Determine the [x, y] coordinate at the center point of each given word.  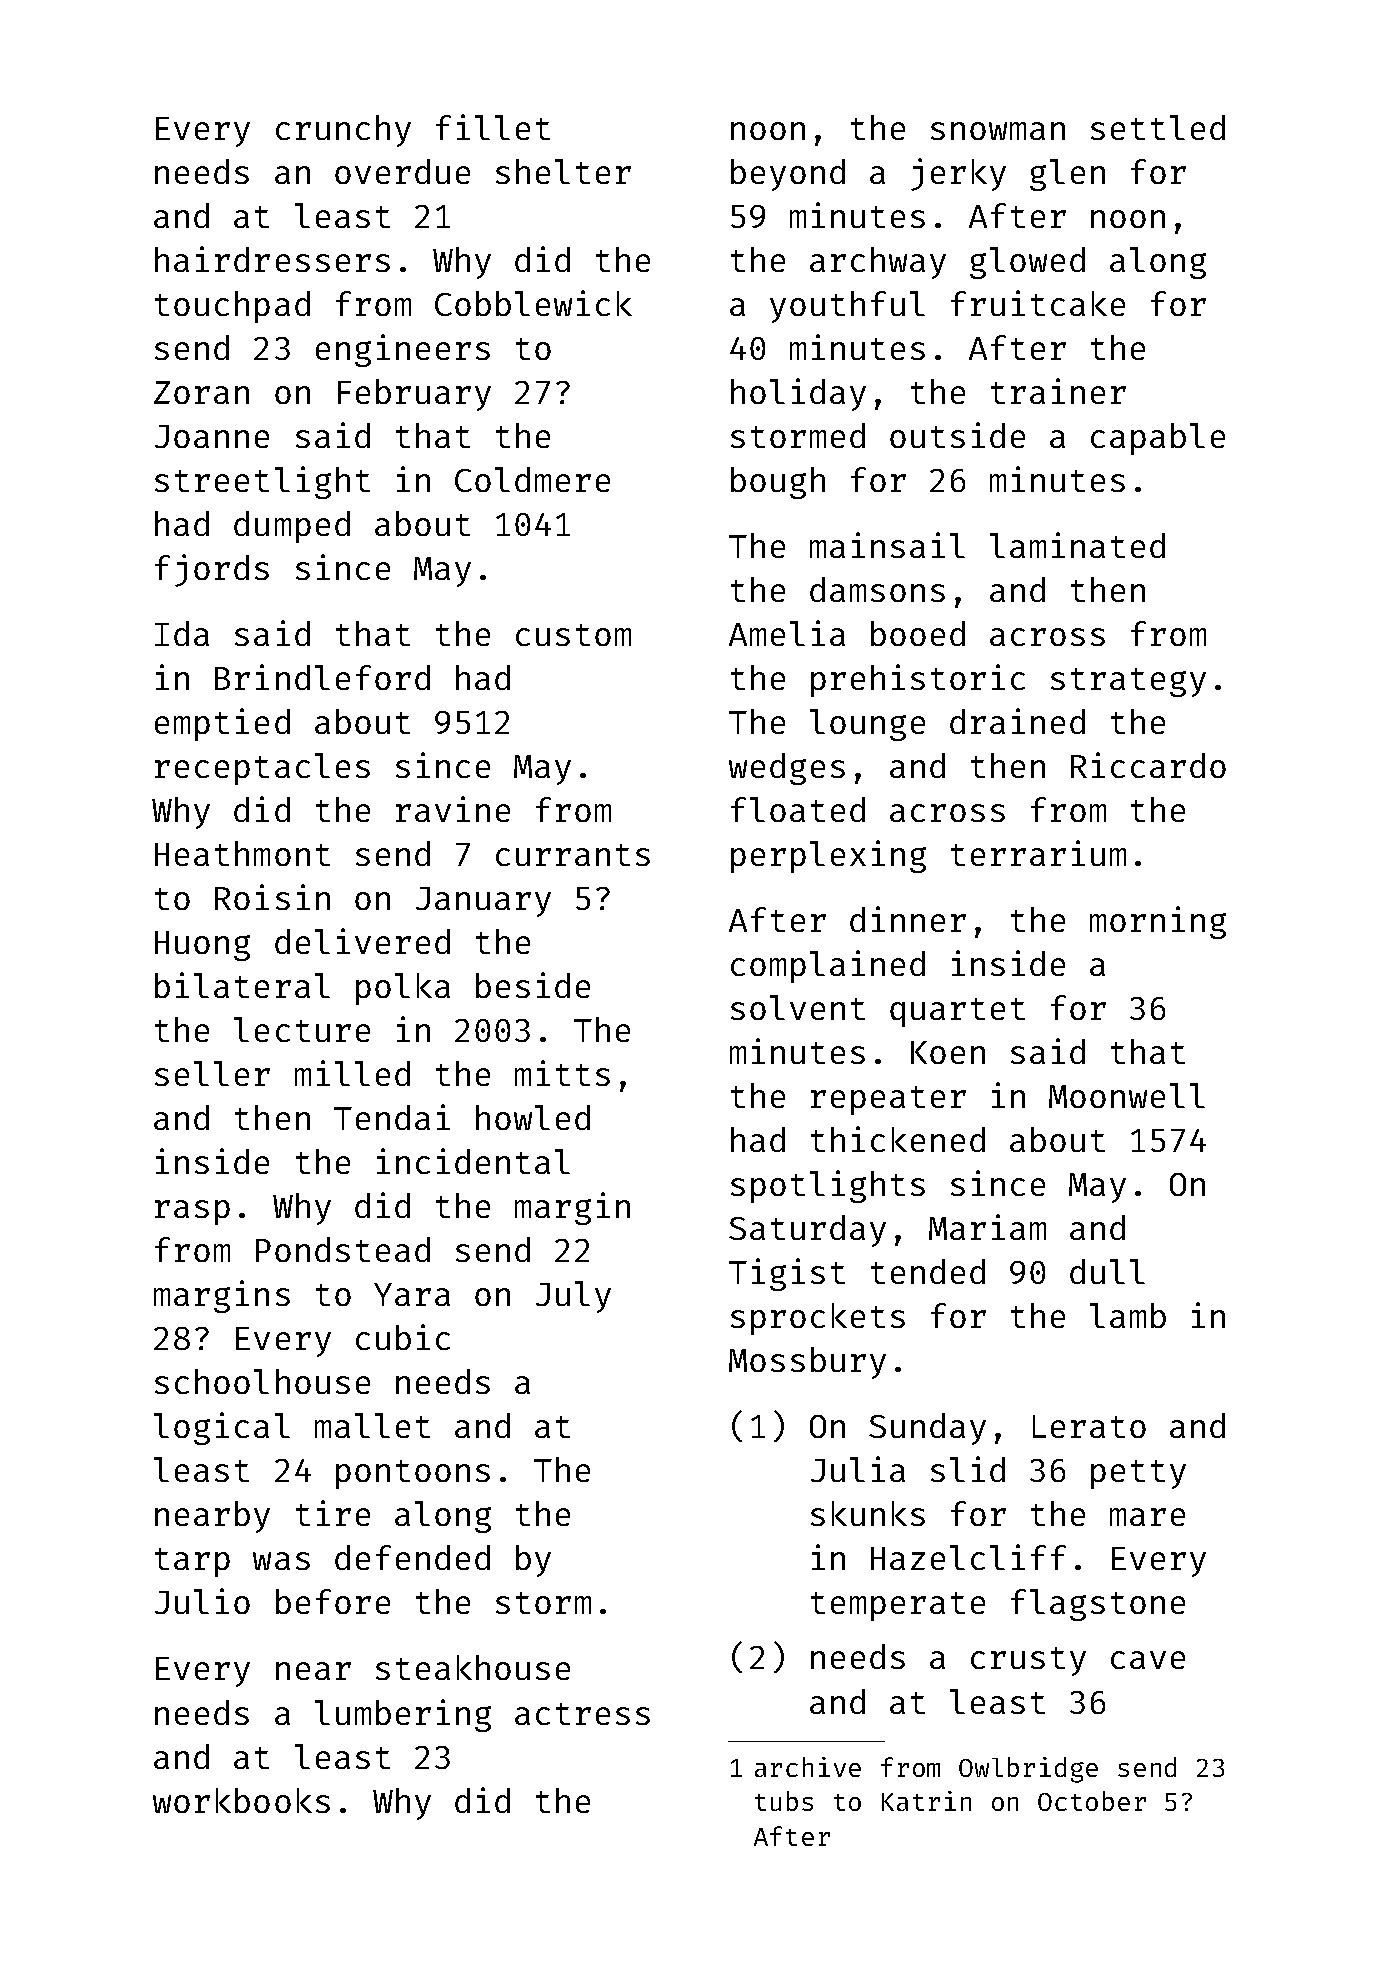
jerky [958, 174]
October [1092, 1801]
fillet [493, 127]
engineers [403, 350]
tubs [784, 1801]
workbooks [241, 1800]
